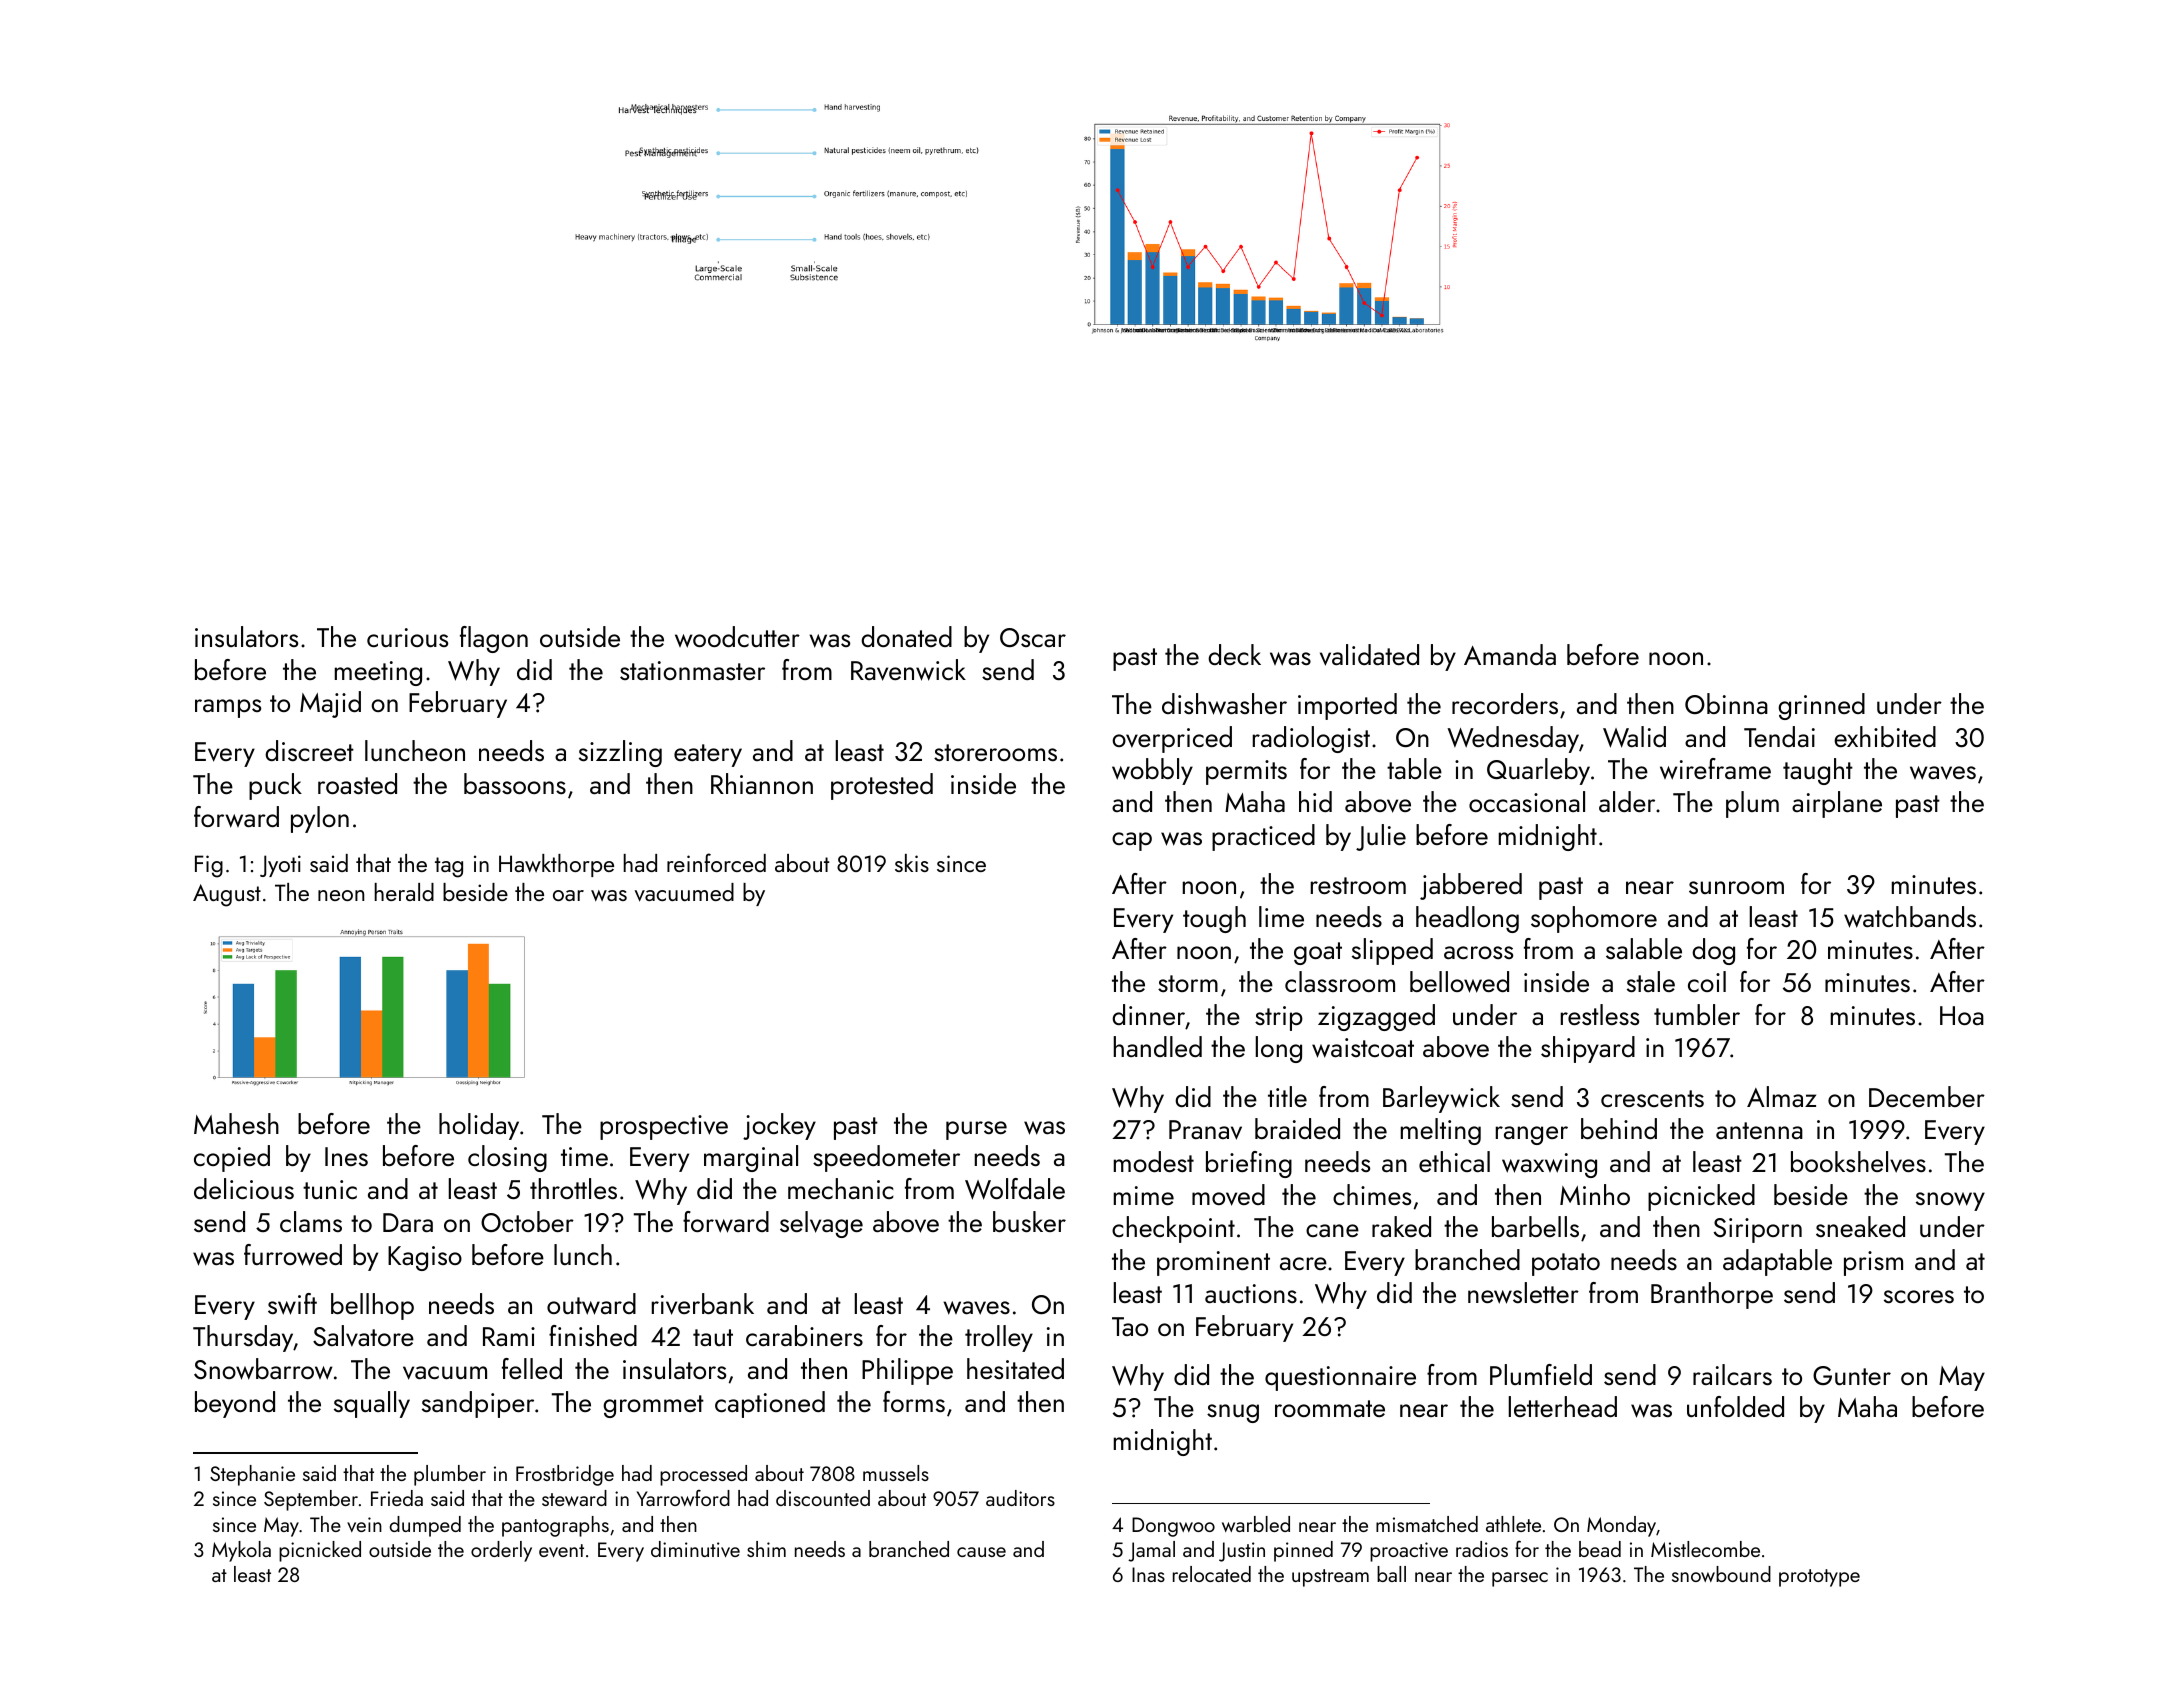 The image size is (2178, 1683). Describe the element at coordinates (1358, 885) in the image. I see `restroom` at that location.
